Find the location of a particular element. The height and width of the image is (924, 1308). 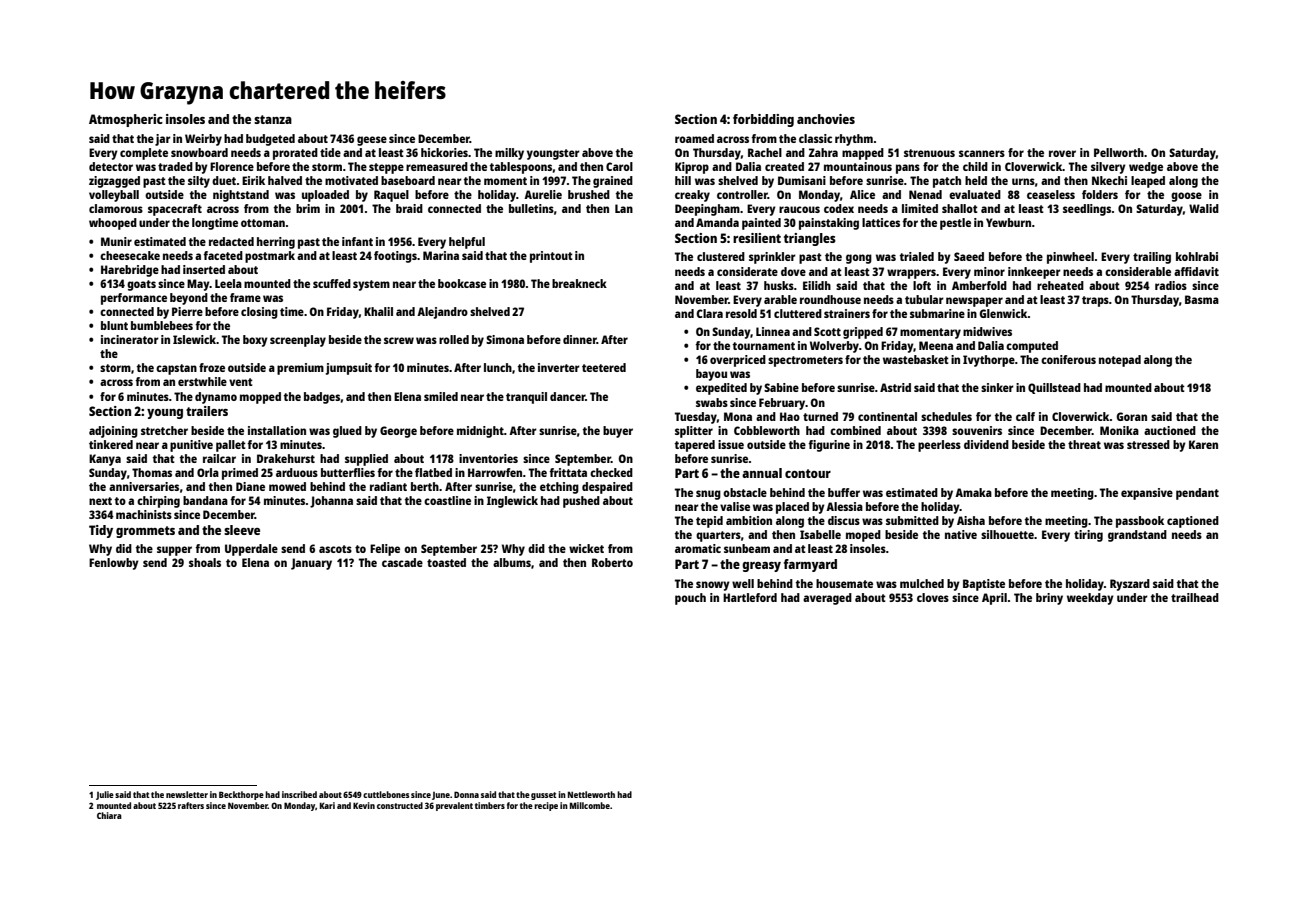

traps is located at coordinates (1095, 301).
